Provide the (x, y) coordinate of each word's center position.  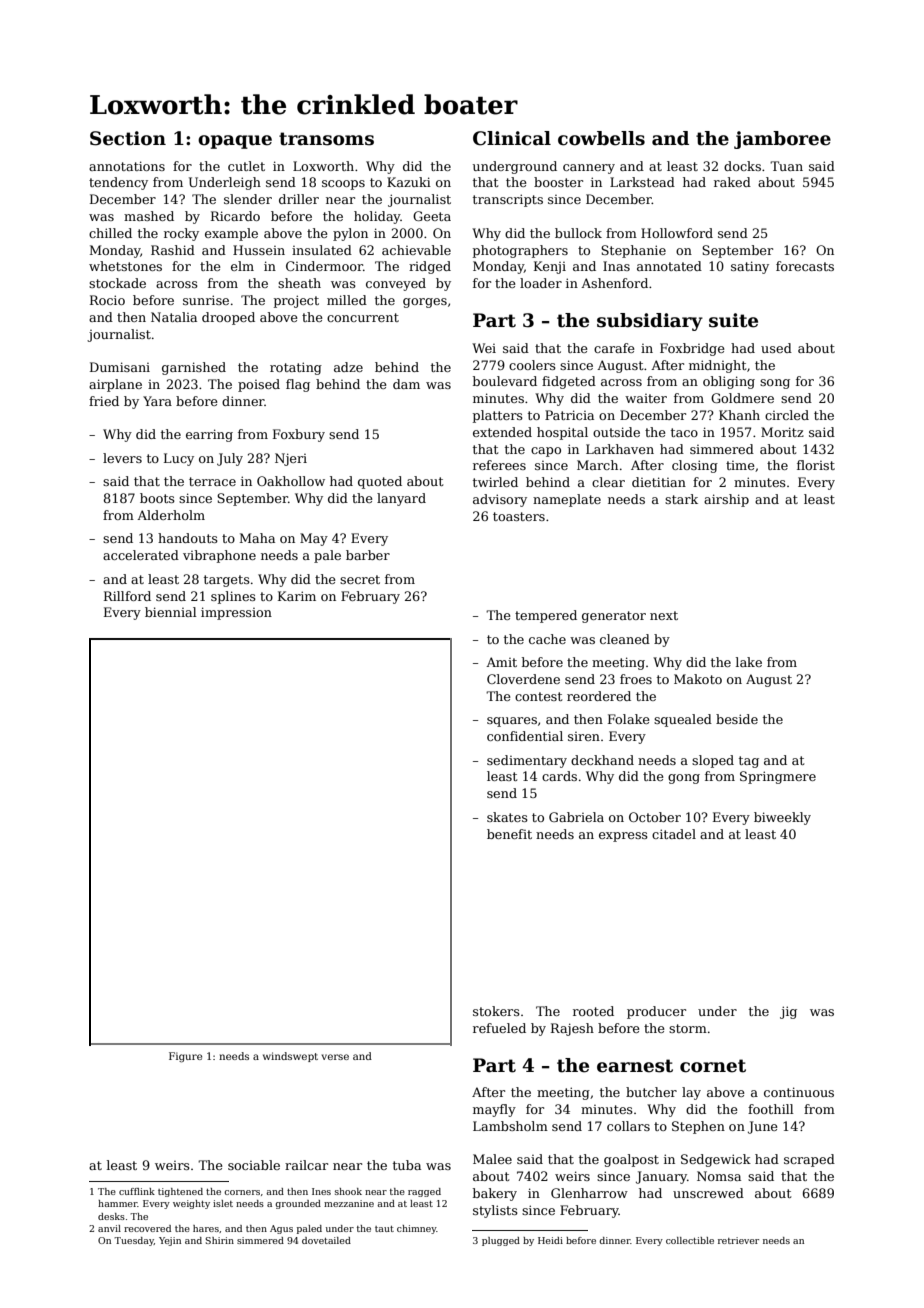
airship (726, 500)
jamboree (782, 140)
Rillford (127, 596)
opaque (235, 142)
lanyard (401, 499)
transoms (326, 139)
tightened (180, 1192)
